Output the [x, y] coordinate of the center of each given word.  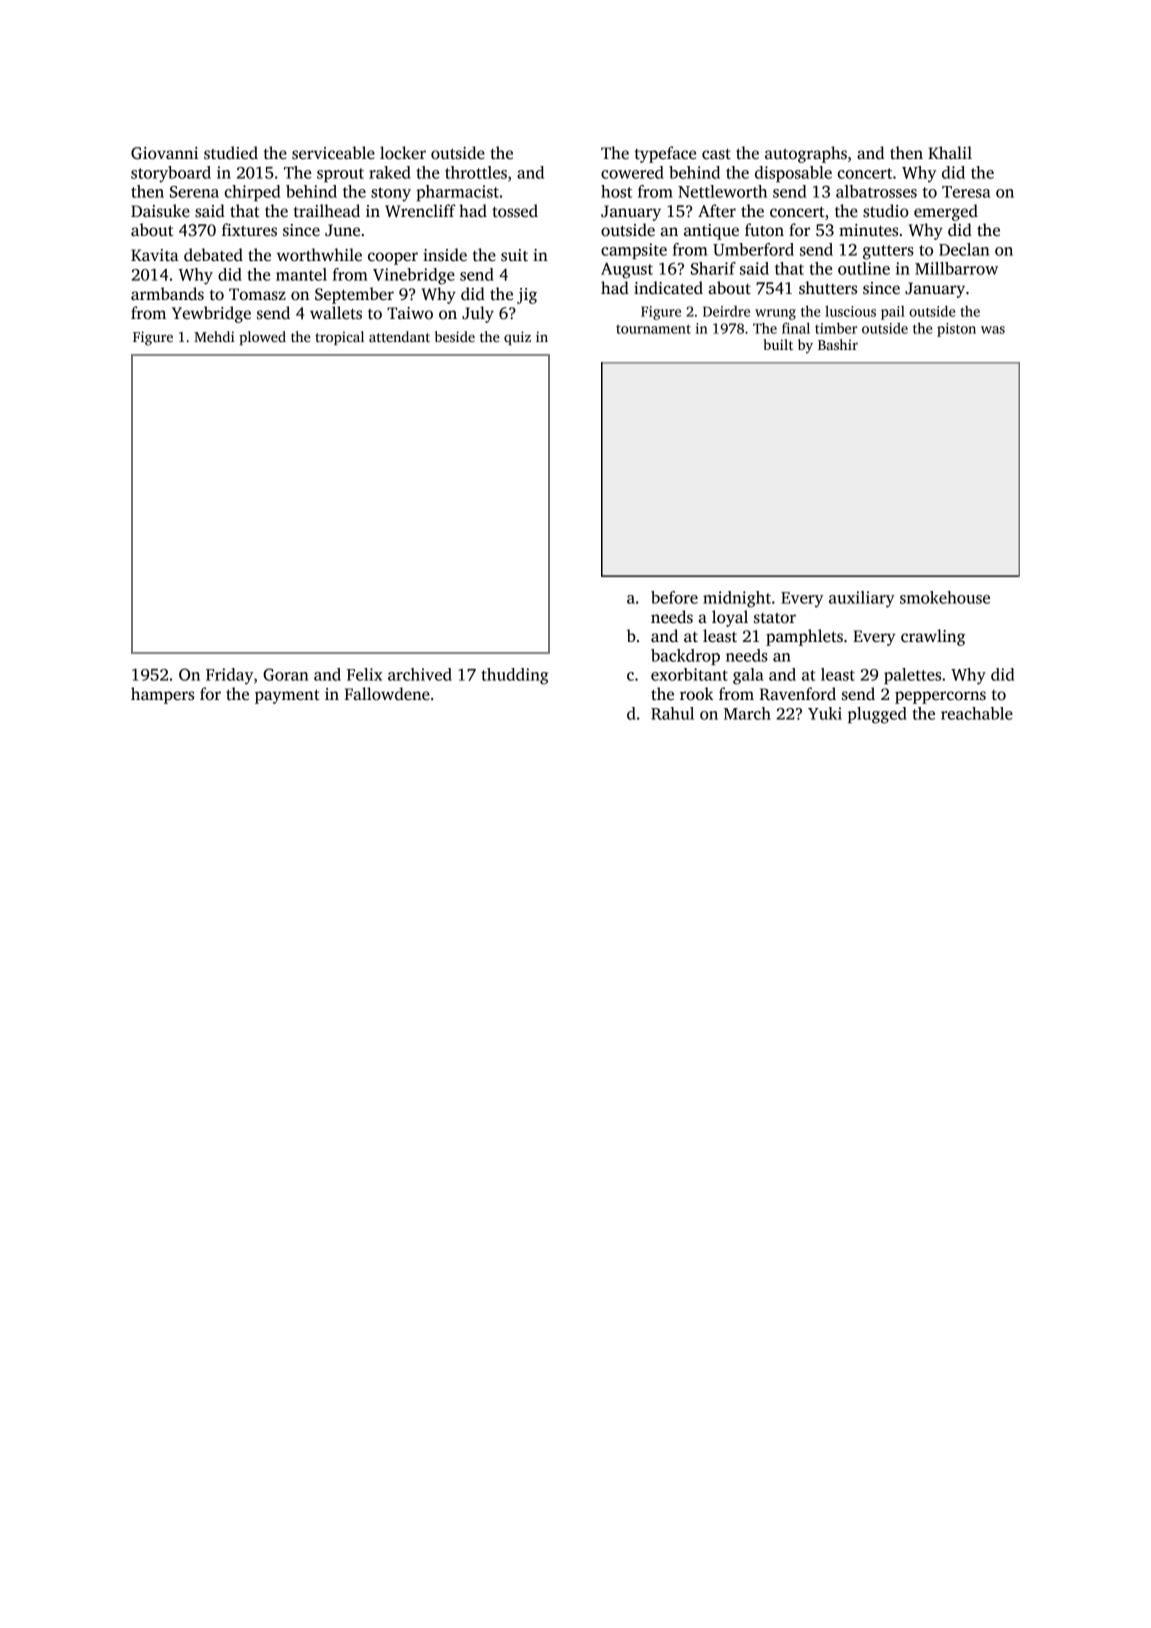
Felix [364, 674]
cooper [393, 258]
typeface [665, 154]
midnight [737, 599]
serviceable [333, 153]
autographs [806, 154]
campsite [634, 251]
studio [886, 211]
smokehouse [945, 597]
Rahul [672, 713]
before [674, 597]
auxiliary [862, 599]
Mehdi [214, 336]
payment [287, 696]
